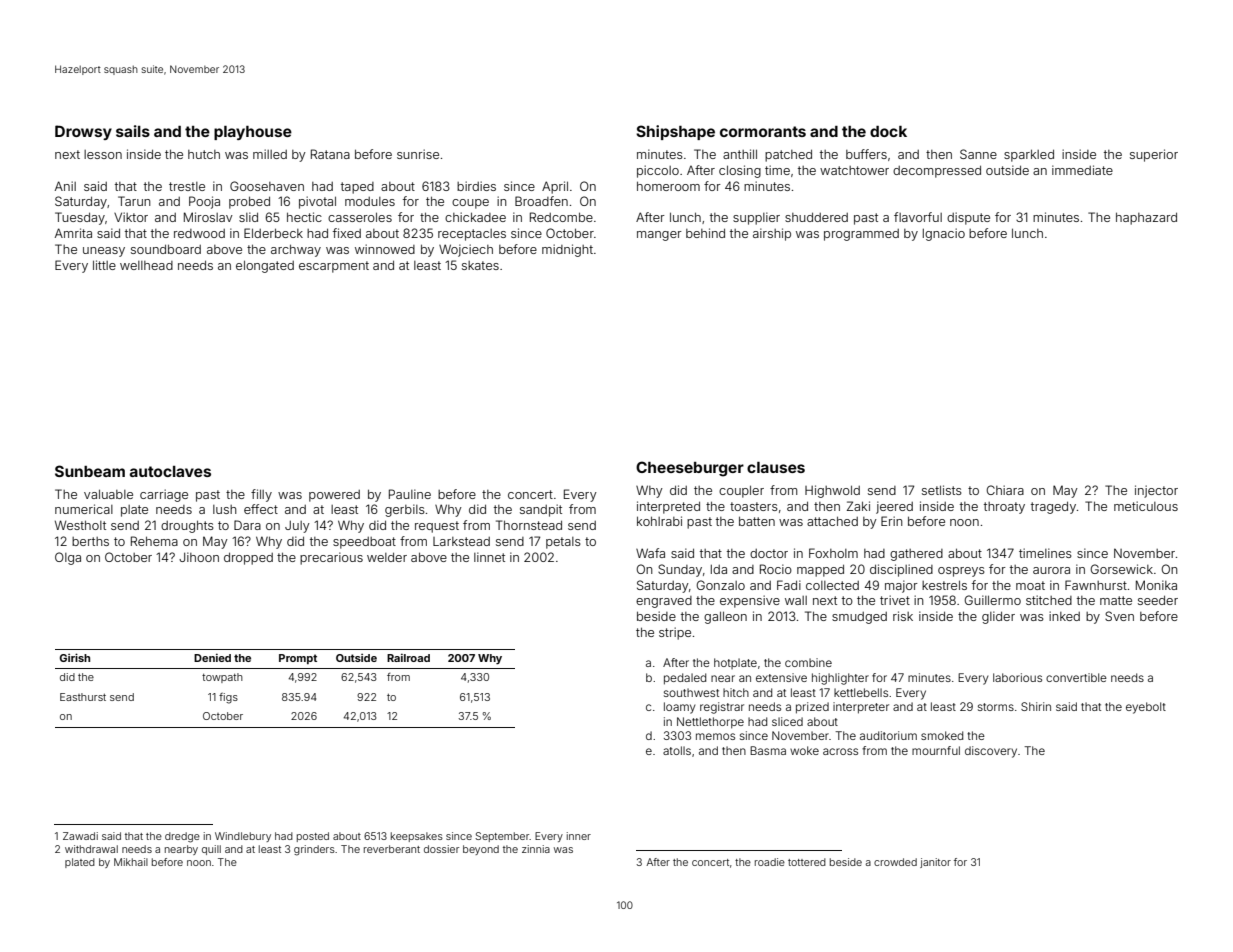  What do you see at coordinates (80, 836) in the screenshot?
I see `Zawadi` at bounding box center [80, 836].
